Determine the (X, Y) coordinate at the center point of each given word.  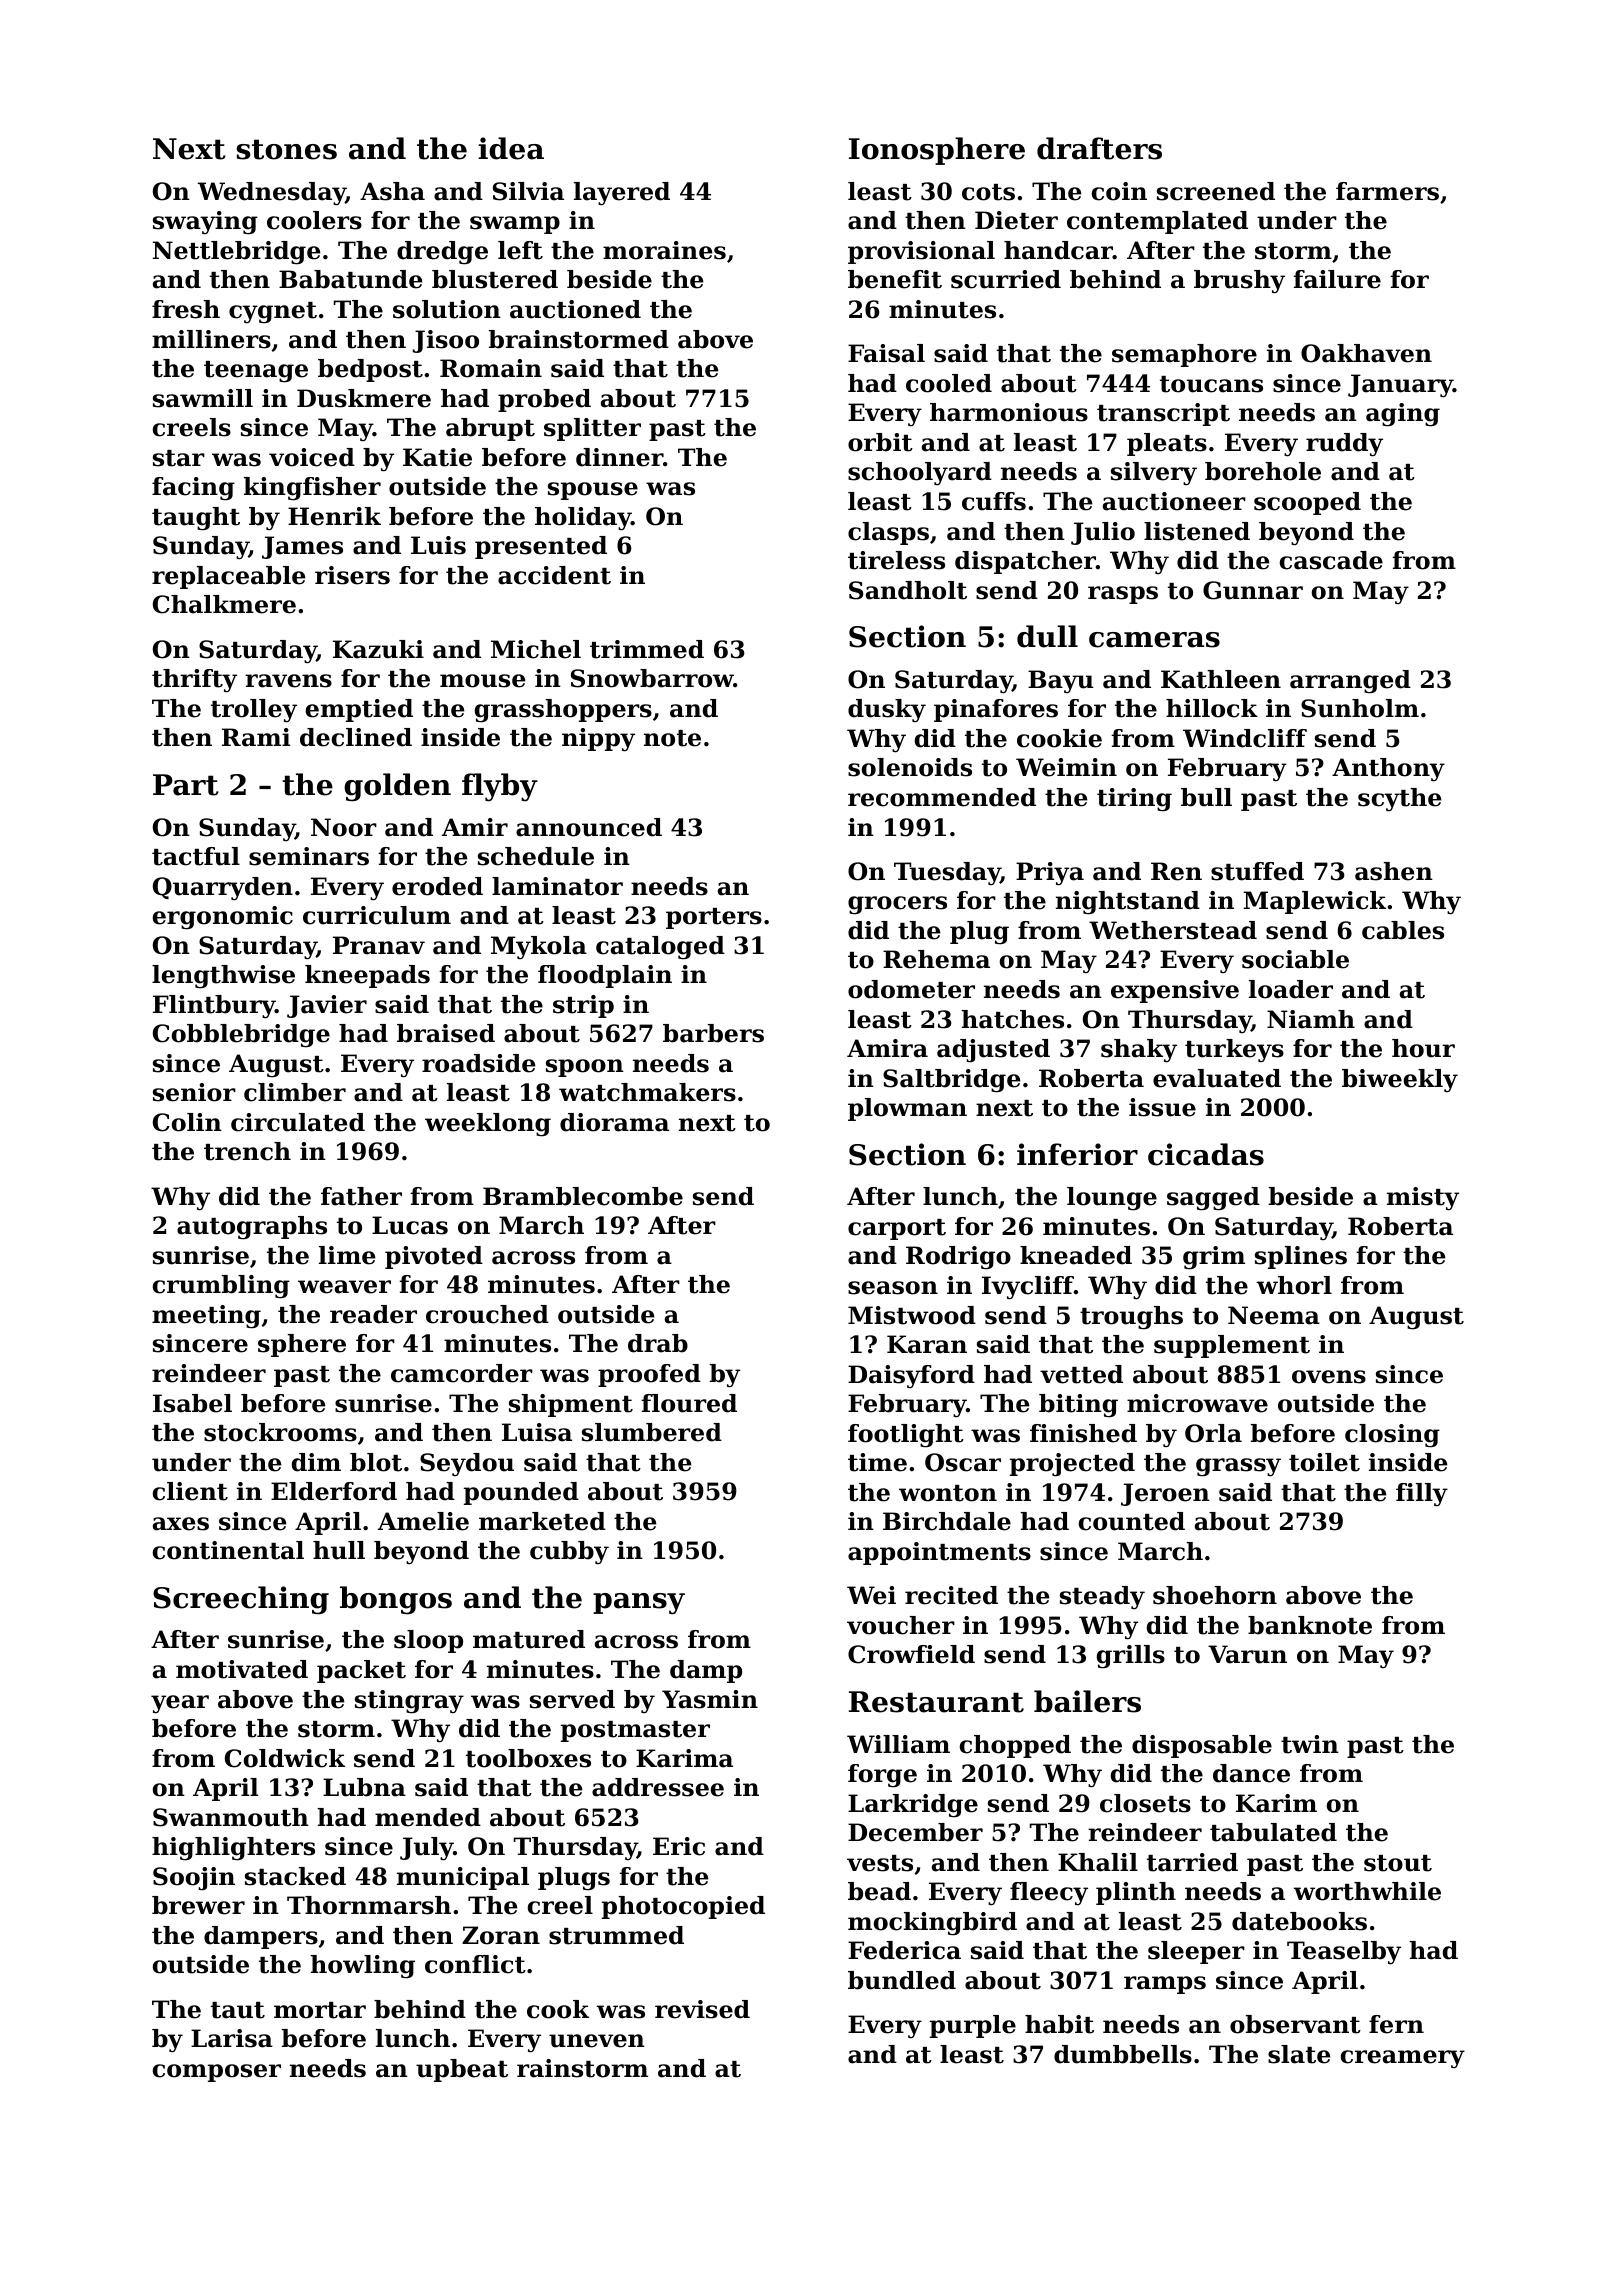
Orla (1213, 1433)
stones (286, 149)
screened (1216, 191)
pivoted (434, 1257)
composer (217, 2073)
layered (622, 194)
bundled (902, 1980)
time (877, 1462)
